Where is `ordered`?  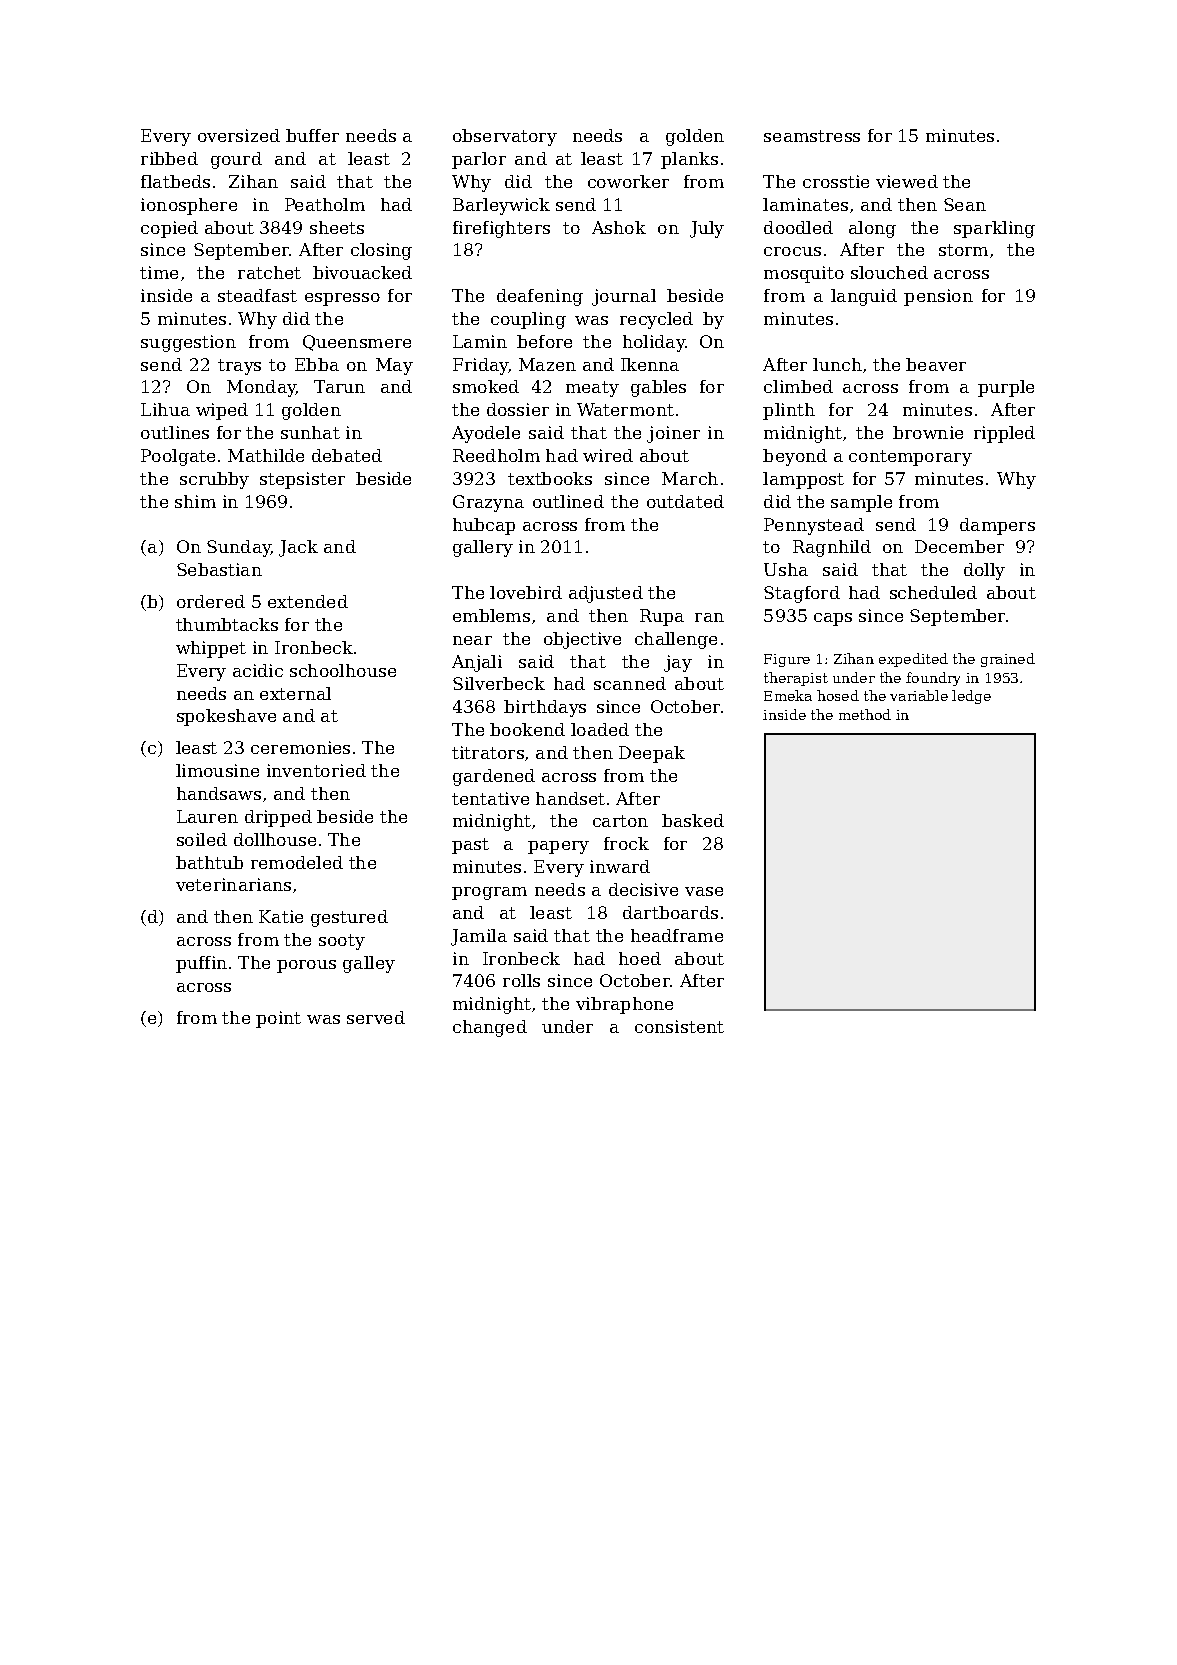 ordered is located at coordinates (211, 601).
